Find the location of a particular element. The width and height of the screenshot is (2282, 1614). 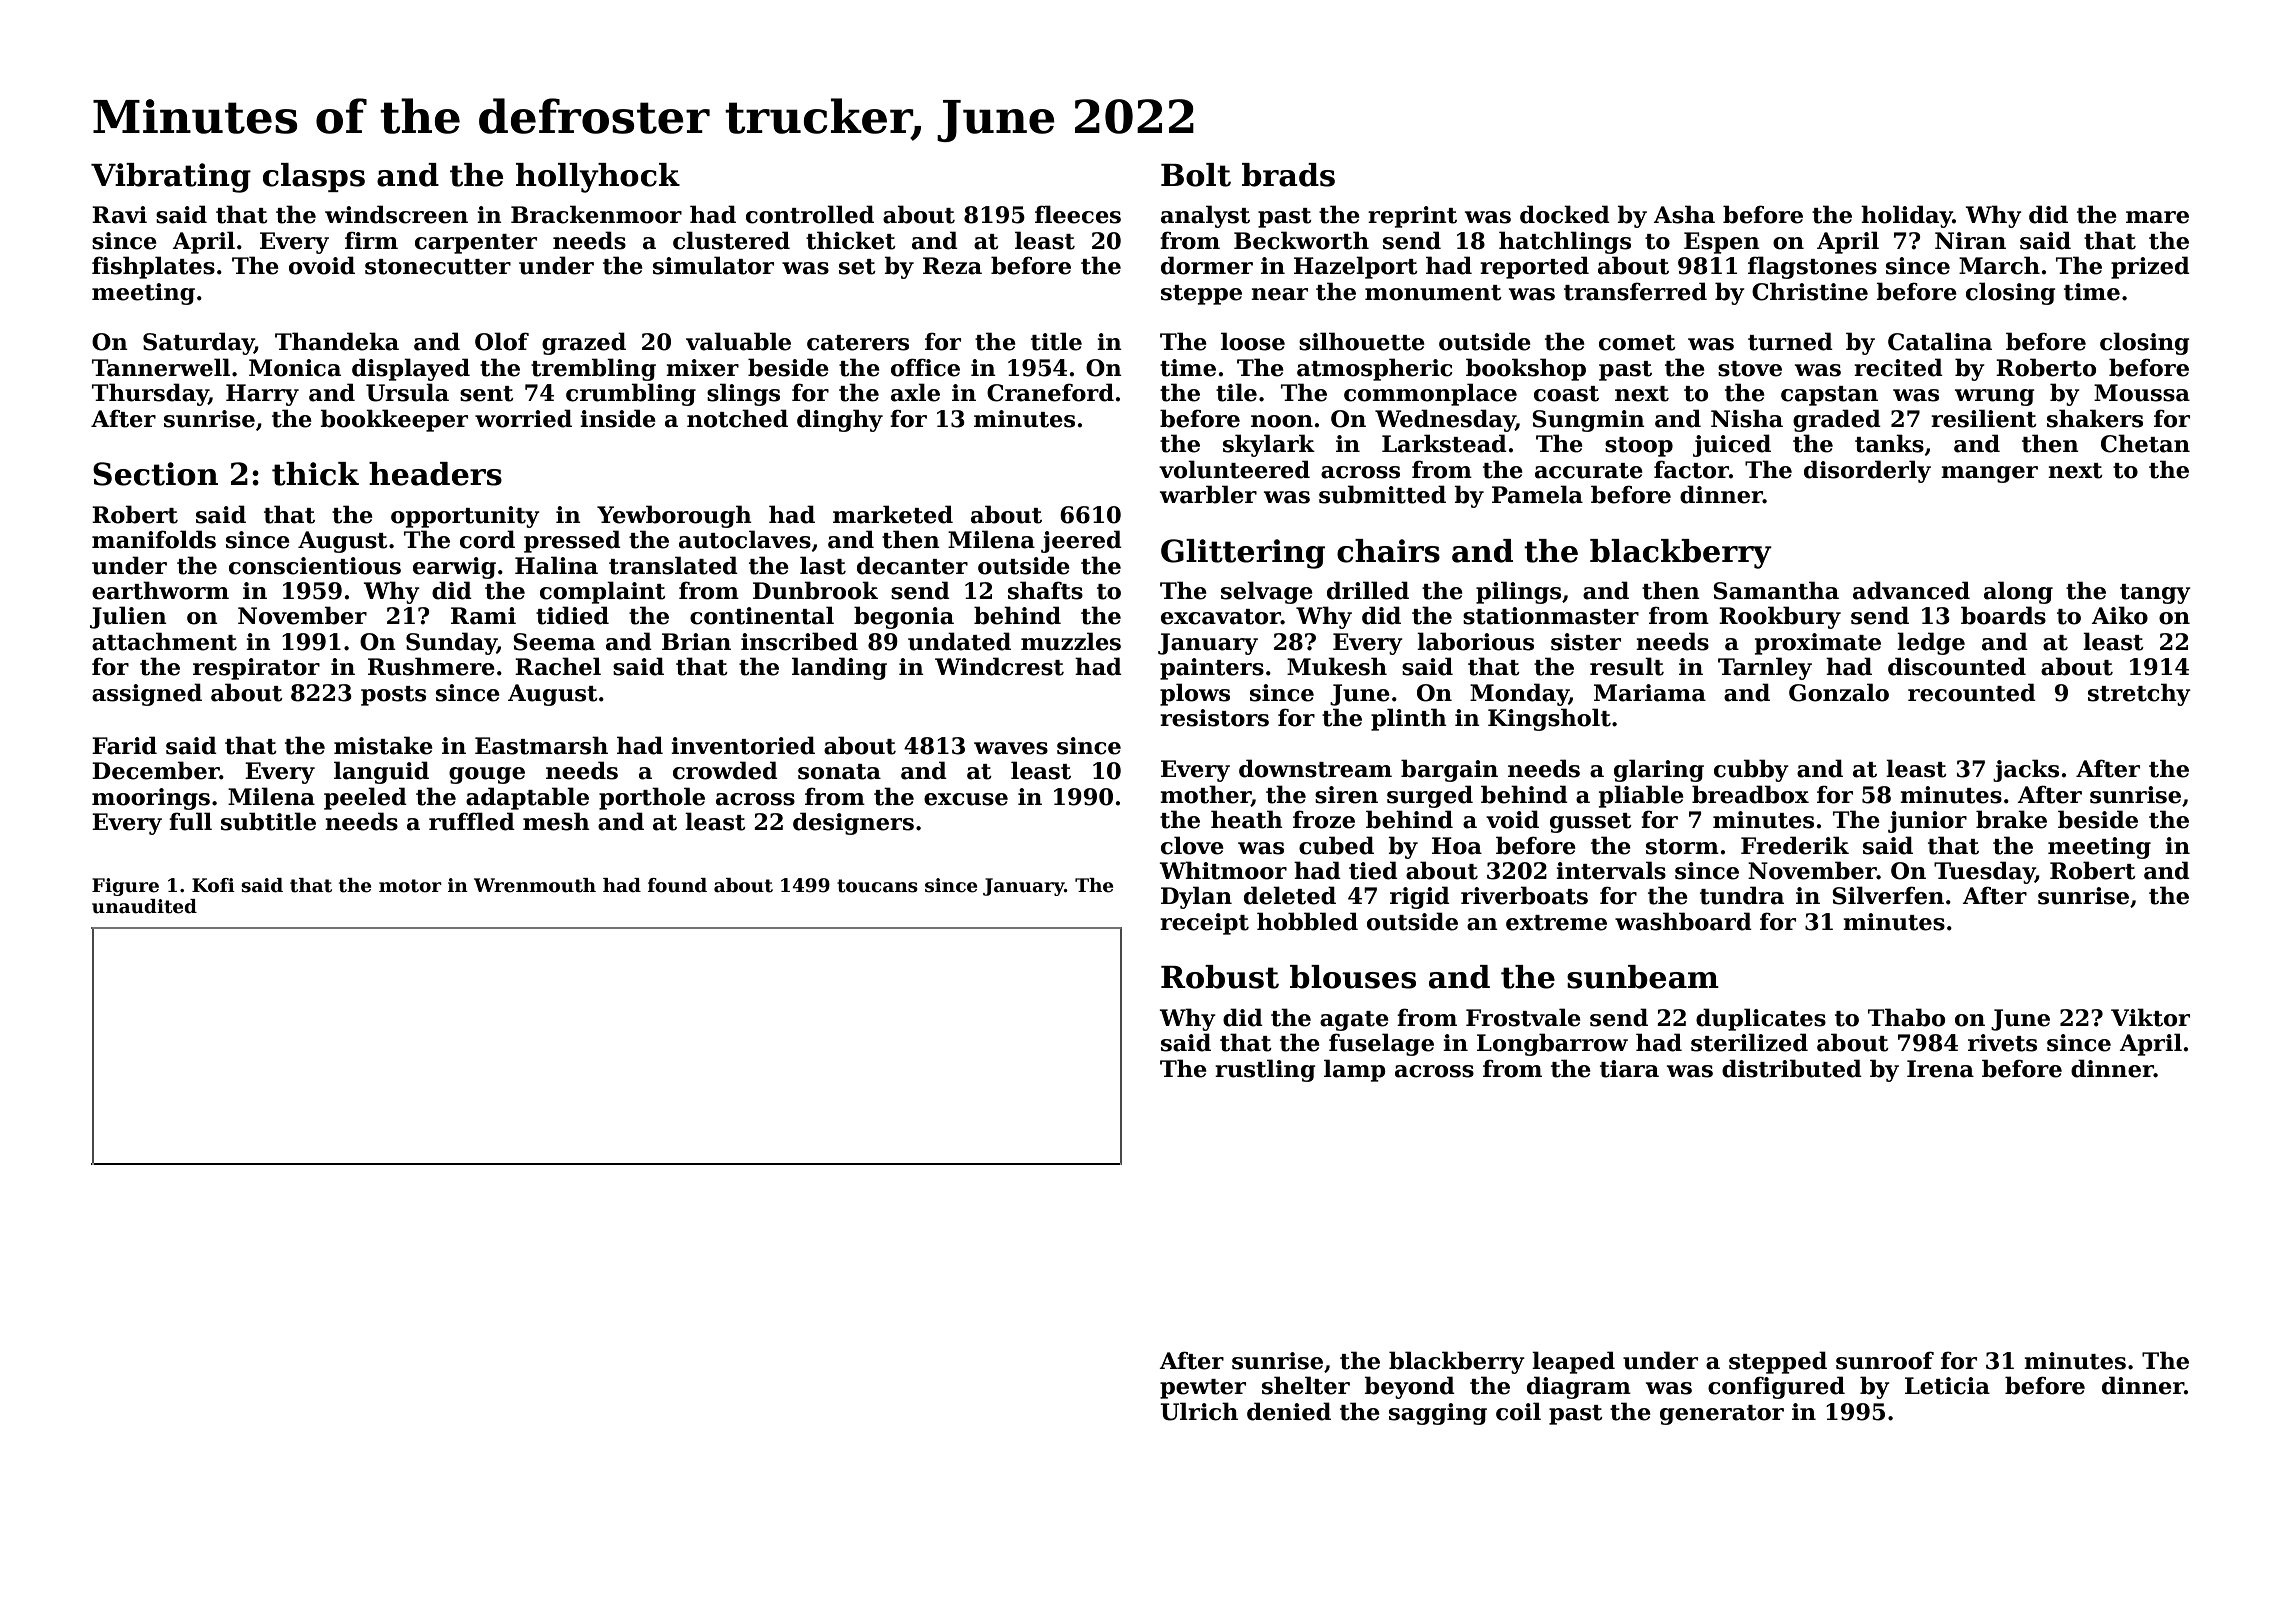

landing is located at coordinates (839, 668).
